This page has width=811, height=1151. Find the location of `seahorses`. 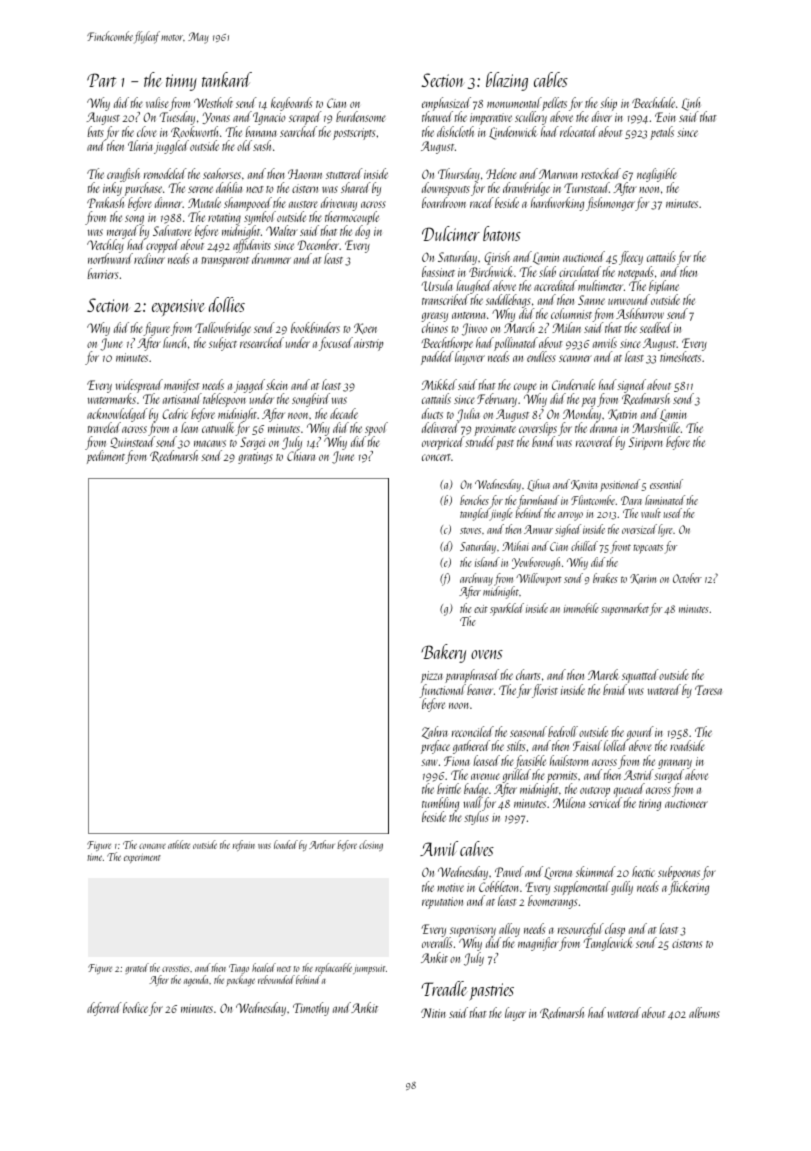

seahorses is located at coordinates (222, 173).
